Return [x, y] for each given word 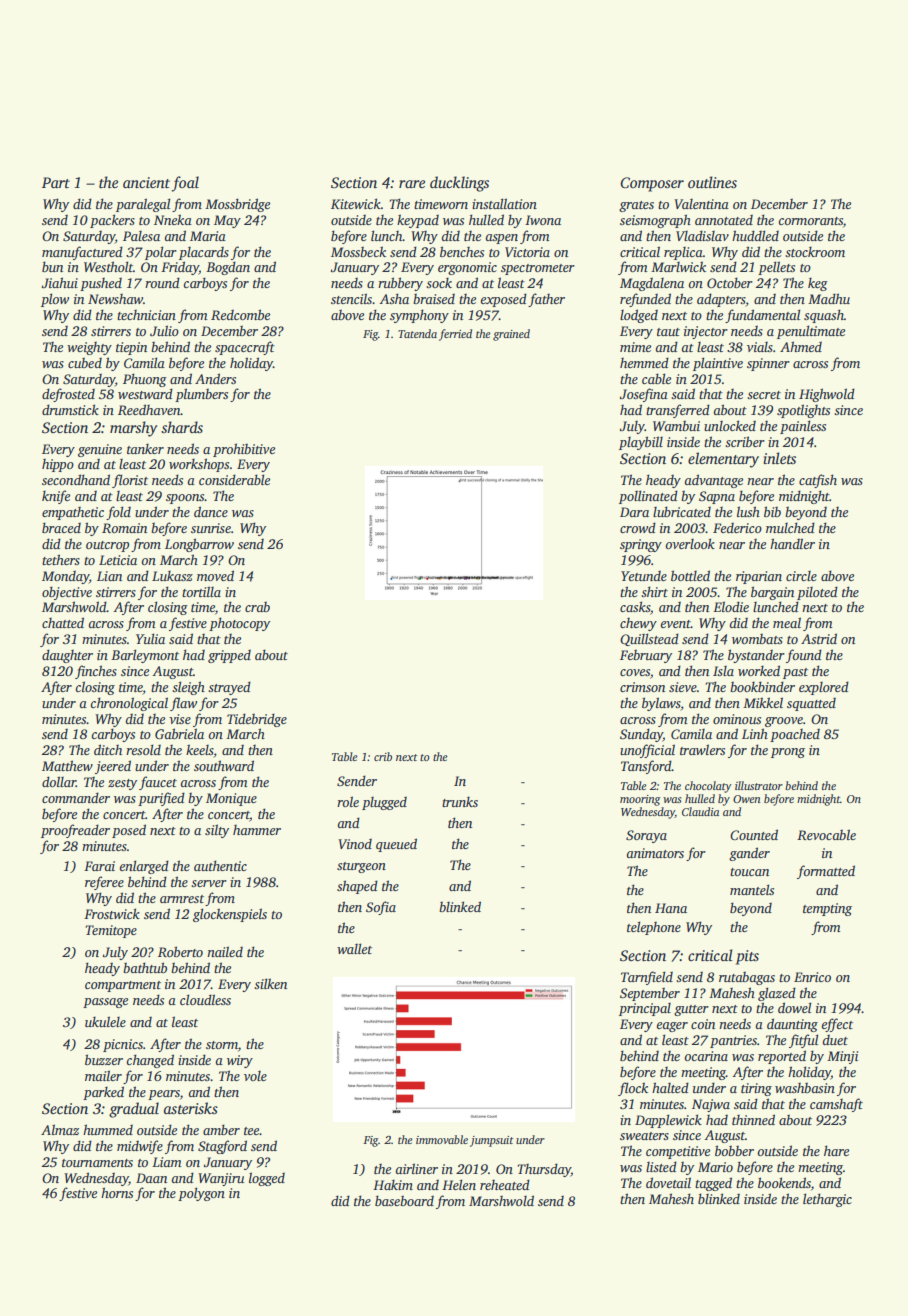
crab [257, 606]
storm [222, 1045]
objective [67, 593]
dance [211, 511]
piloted [817, 593]
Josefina [644, 395]
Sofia [381, 908]
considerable [234, 479]
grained [511, 335]
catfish [818, 481]
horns [117, 1192]
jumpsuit [492, 1141]
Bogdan [228, 268]
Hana [671, 908]
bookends [784, 1182]
